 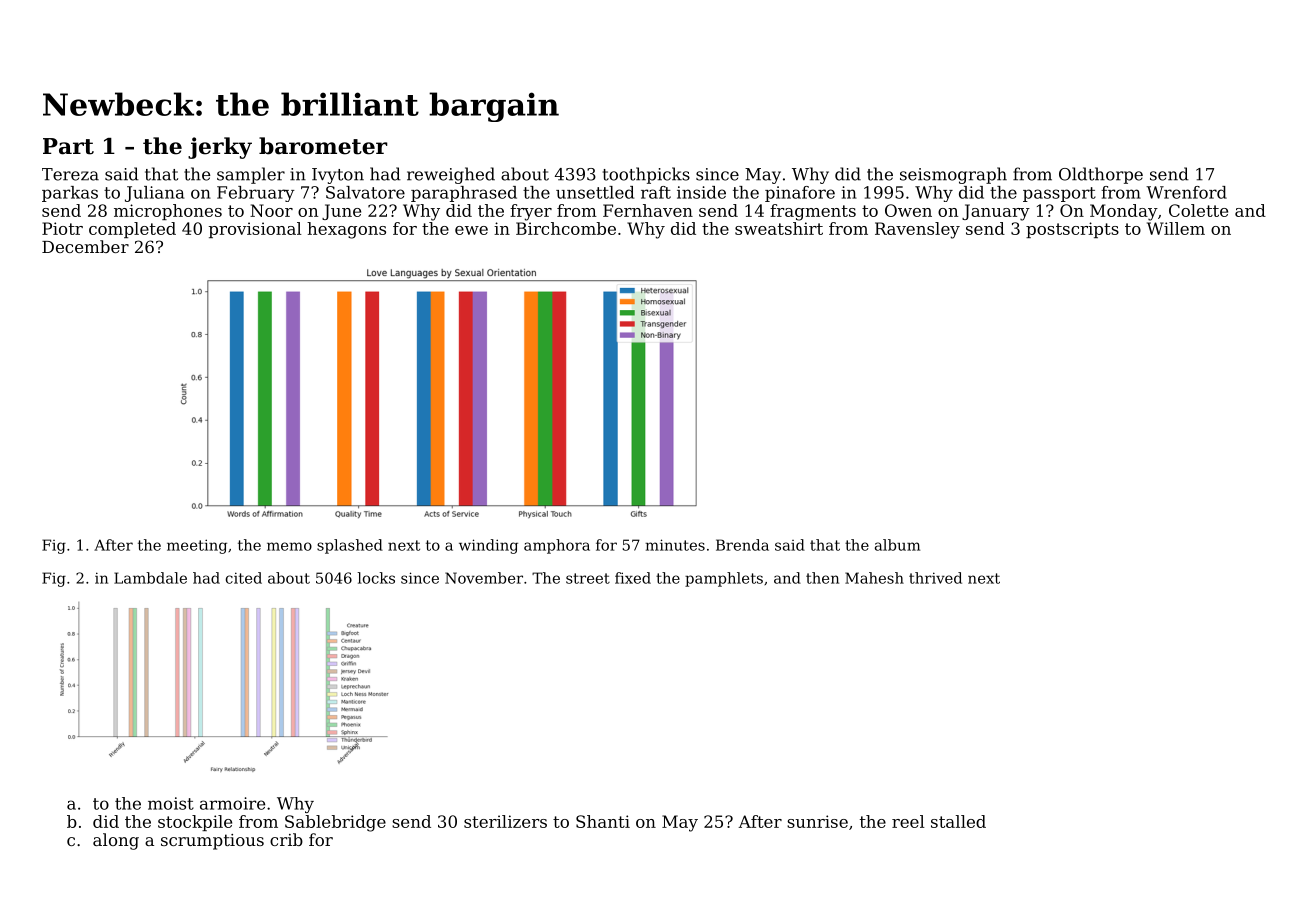 I want to click on album, so click(x=897, y=545).
